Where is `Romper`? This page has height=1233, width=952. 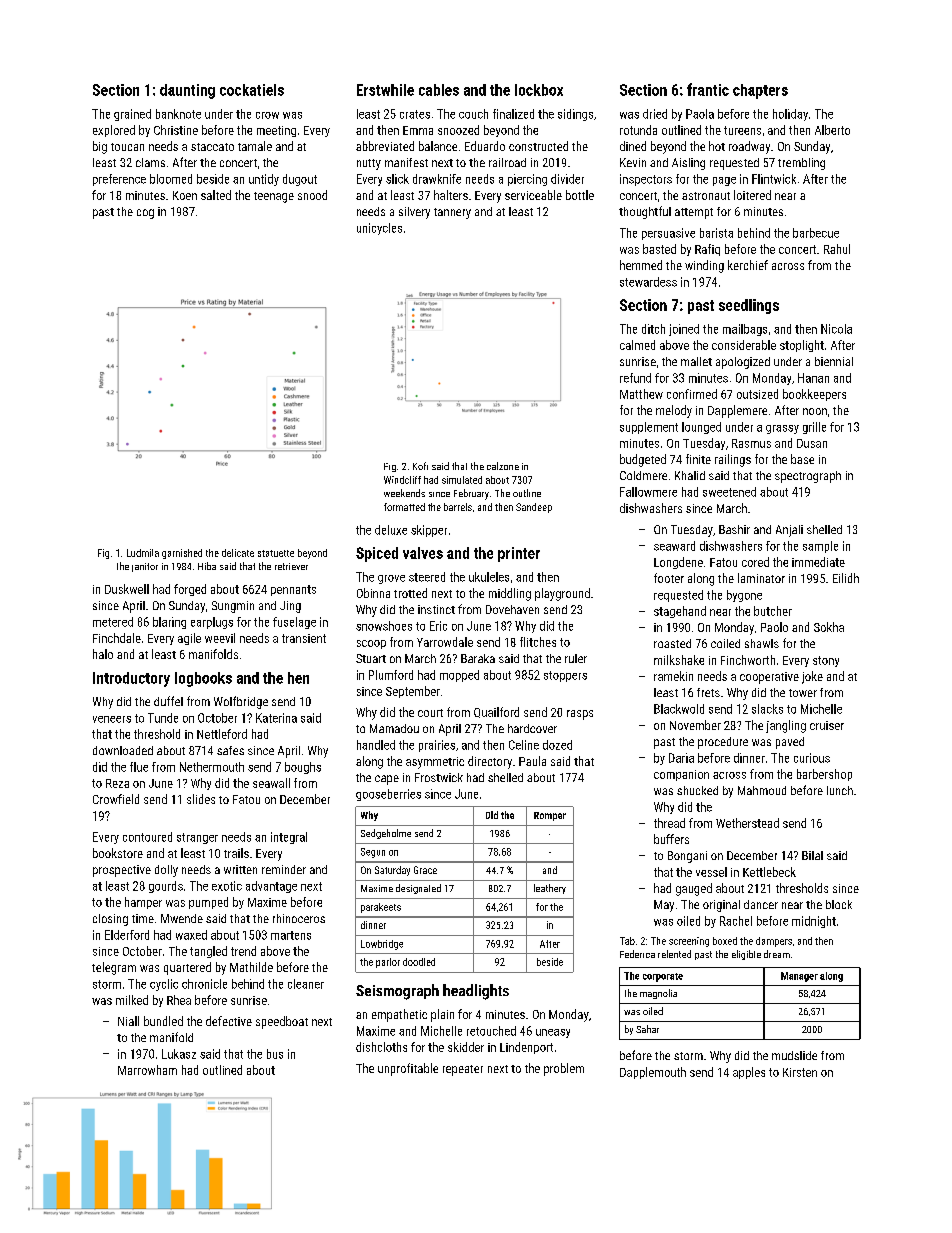 Romper is located at coordinates (550, 816).
